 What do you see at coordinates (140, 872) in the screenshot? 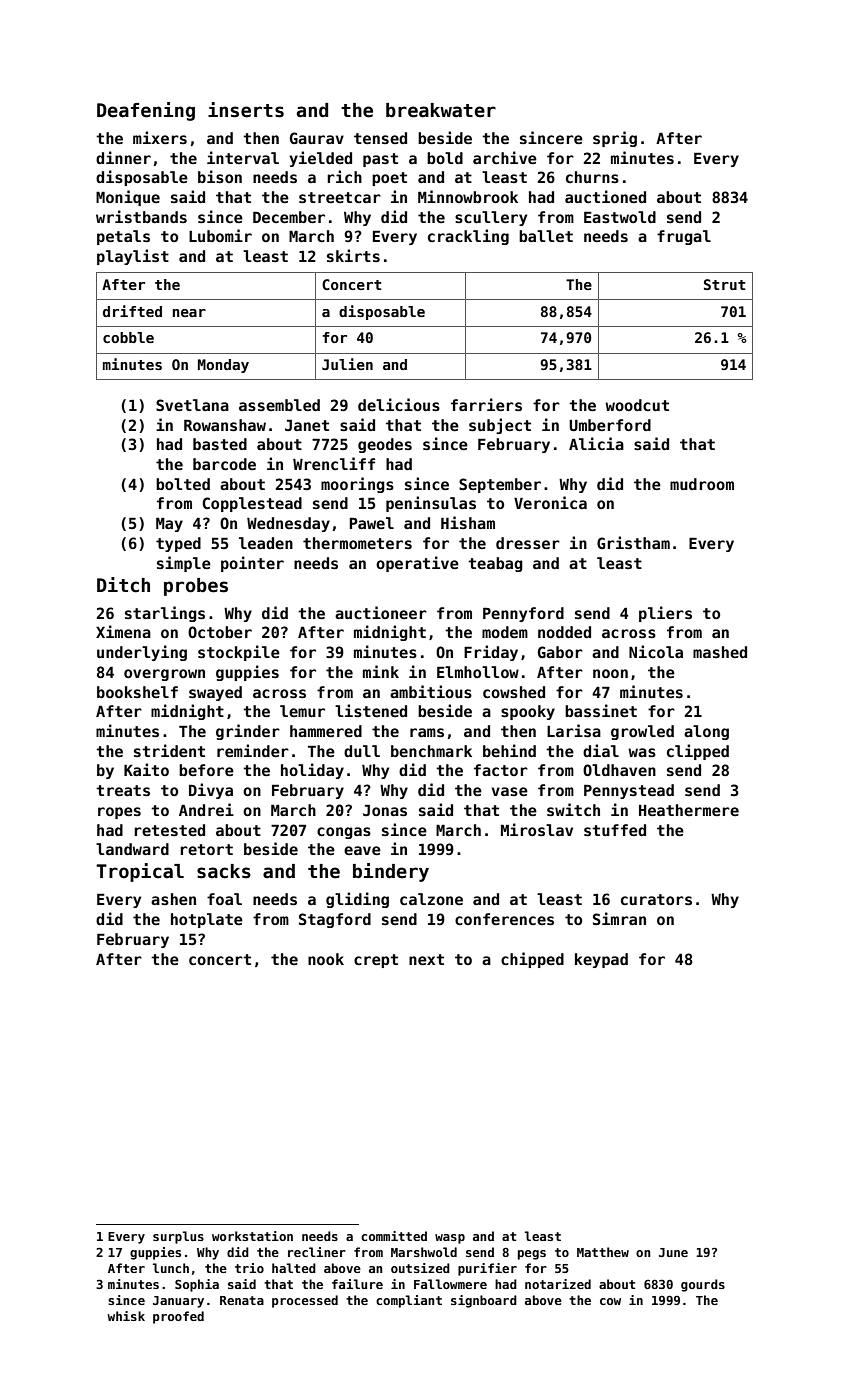
I see `Tropical` at bounding box center [140, 872].
